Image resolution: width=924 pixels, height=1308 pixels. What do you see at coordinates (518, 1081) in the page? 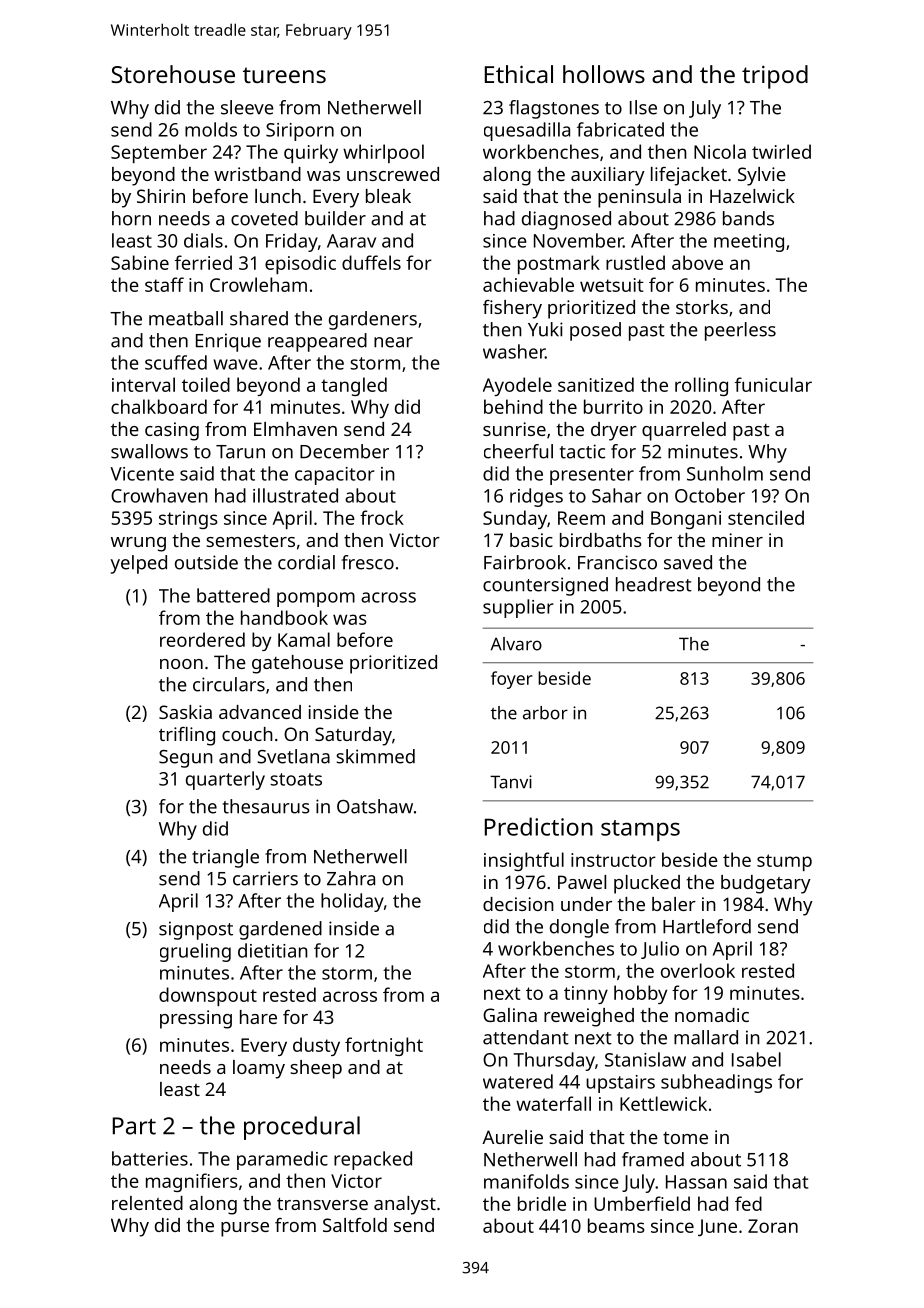
I see `watered` at bounding box center [518, 1081].
